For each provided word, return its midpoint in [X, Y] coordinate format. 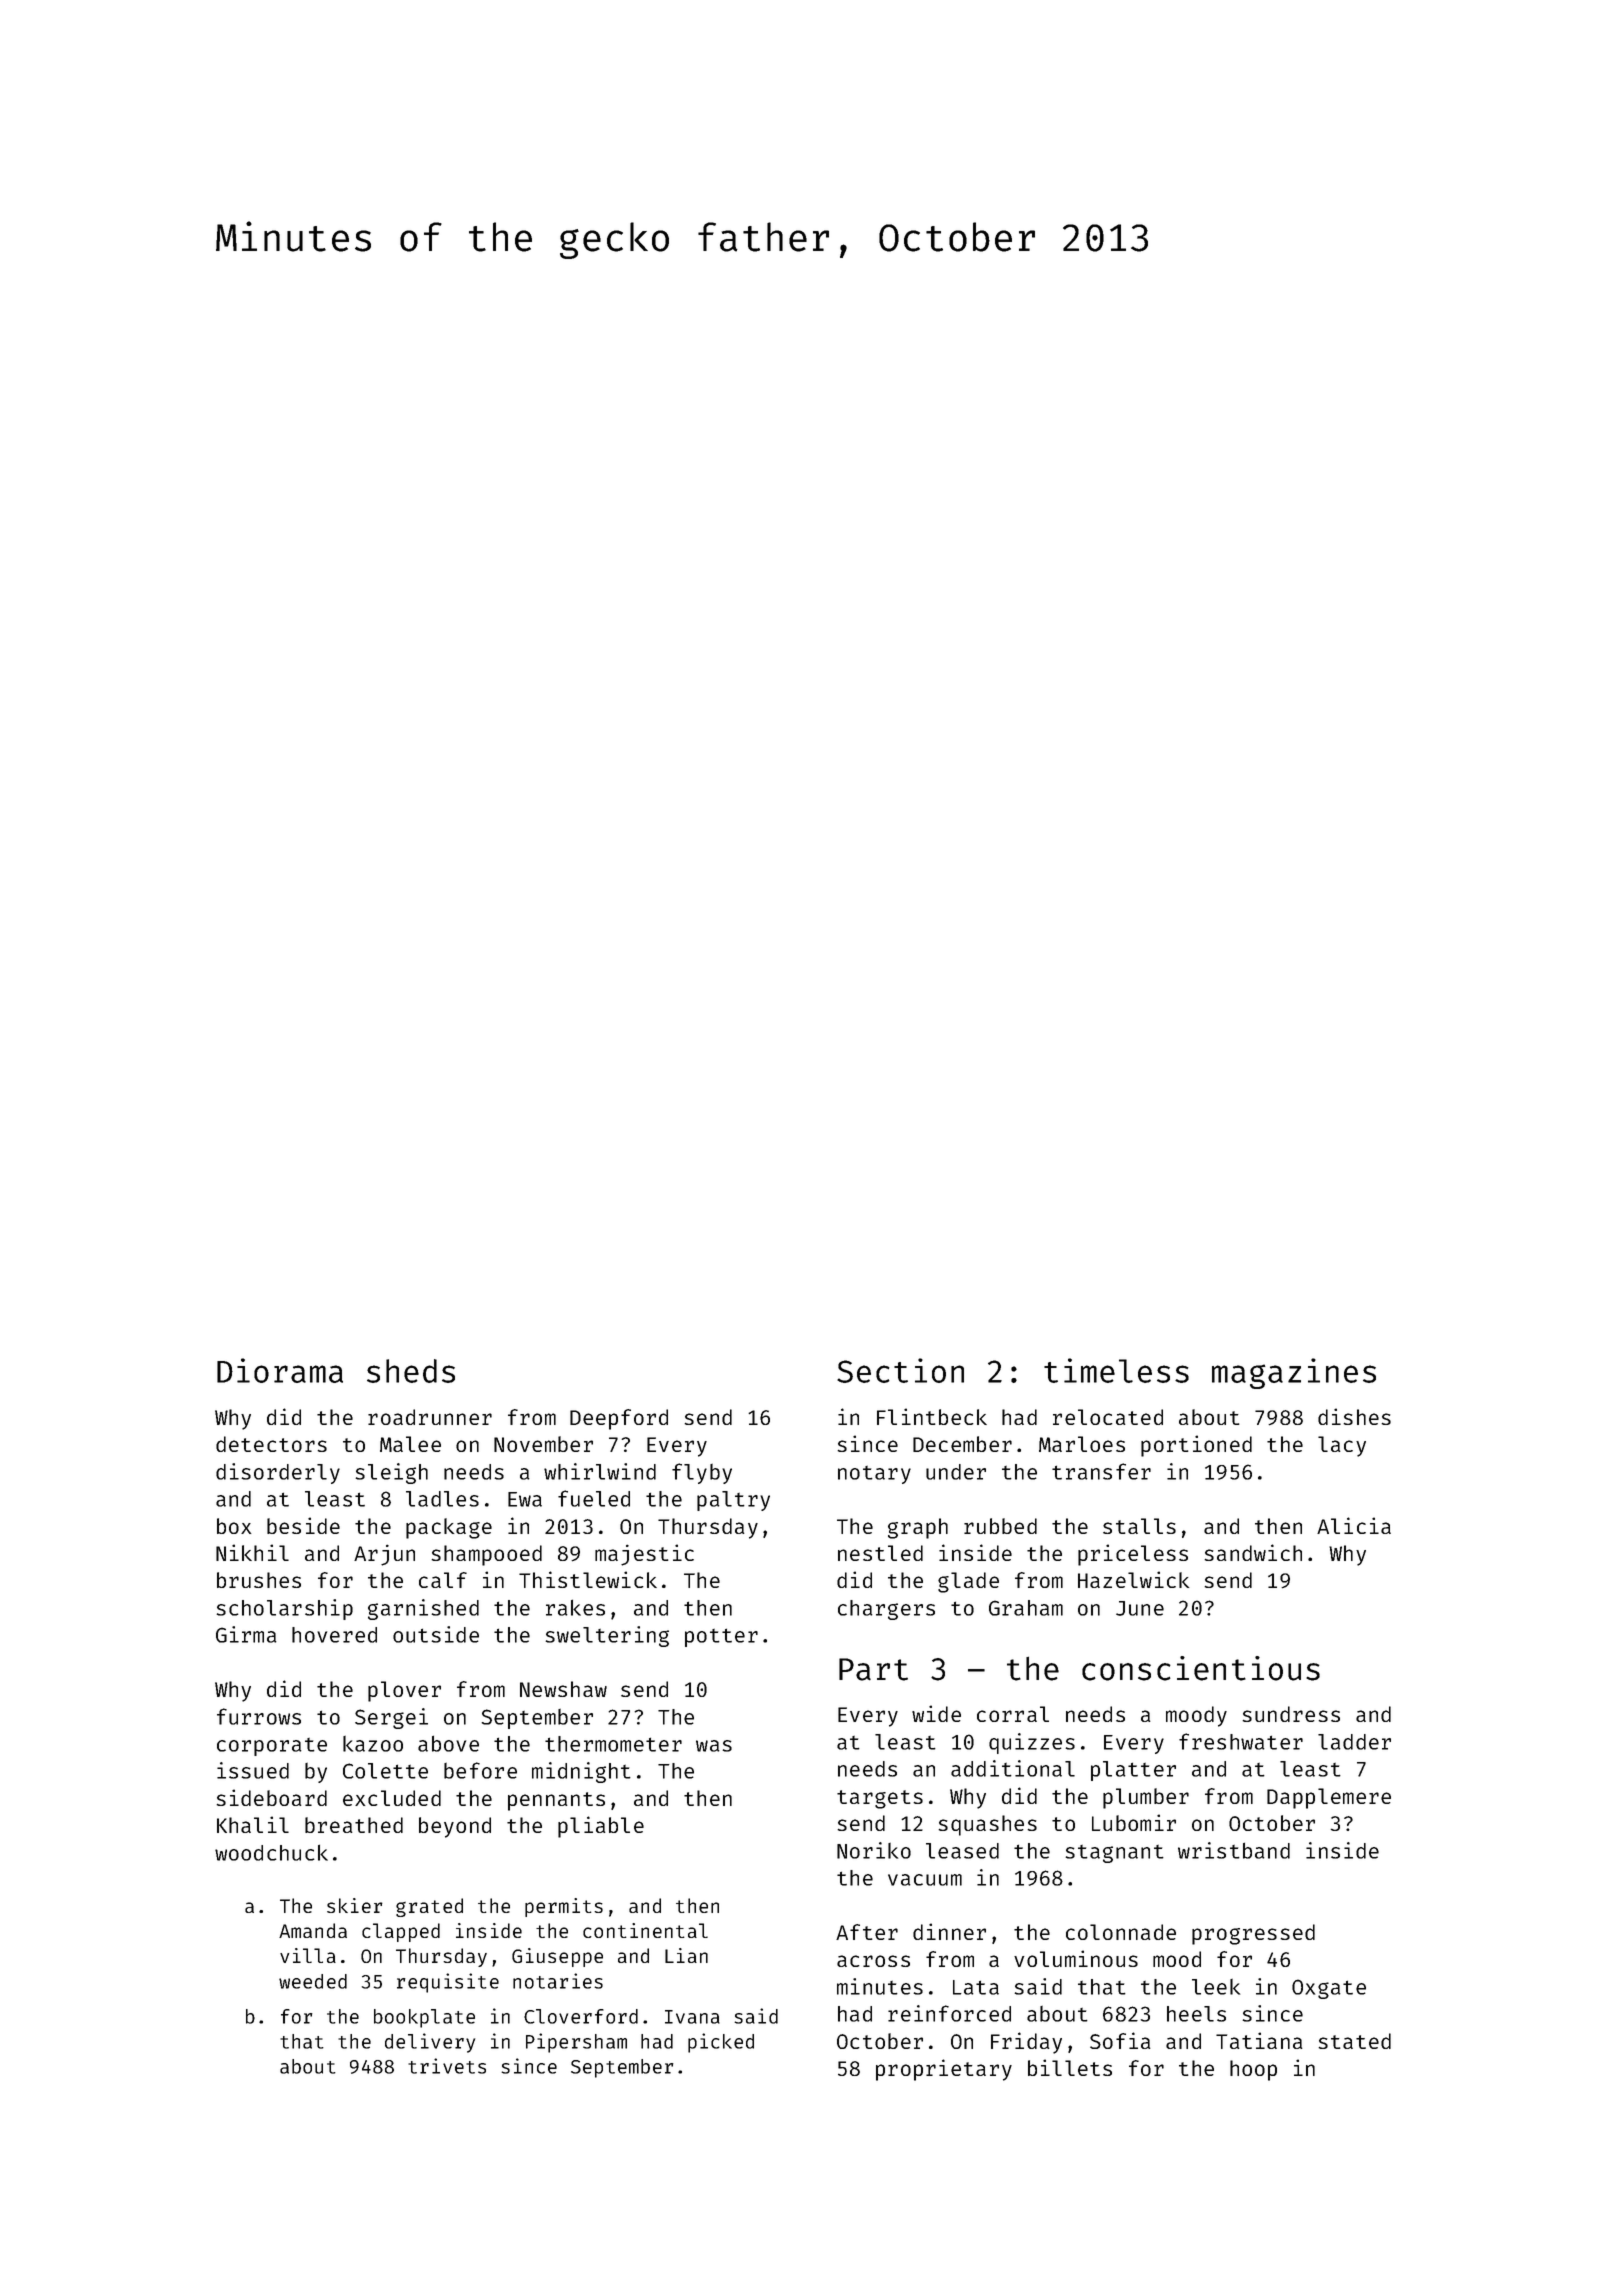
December [962, 1444]
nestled [880, 1553]
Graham [1026, 1608]
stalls [1139, 1526]
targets [880, 1799]
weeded [313, 1981]
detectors [271, 1444]
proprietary [944, 2070]
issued [253, 1770]
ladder [1354, 1742]
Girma [246, 1634]
